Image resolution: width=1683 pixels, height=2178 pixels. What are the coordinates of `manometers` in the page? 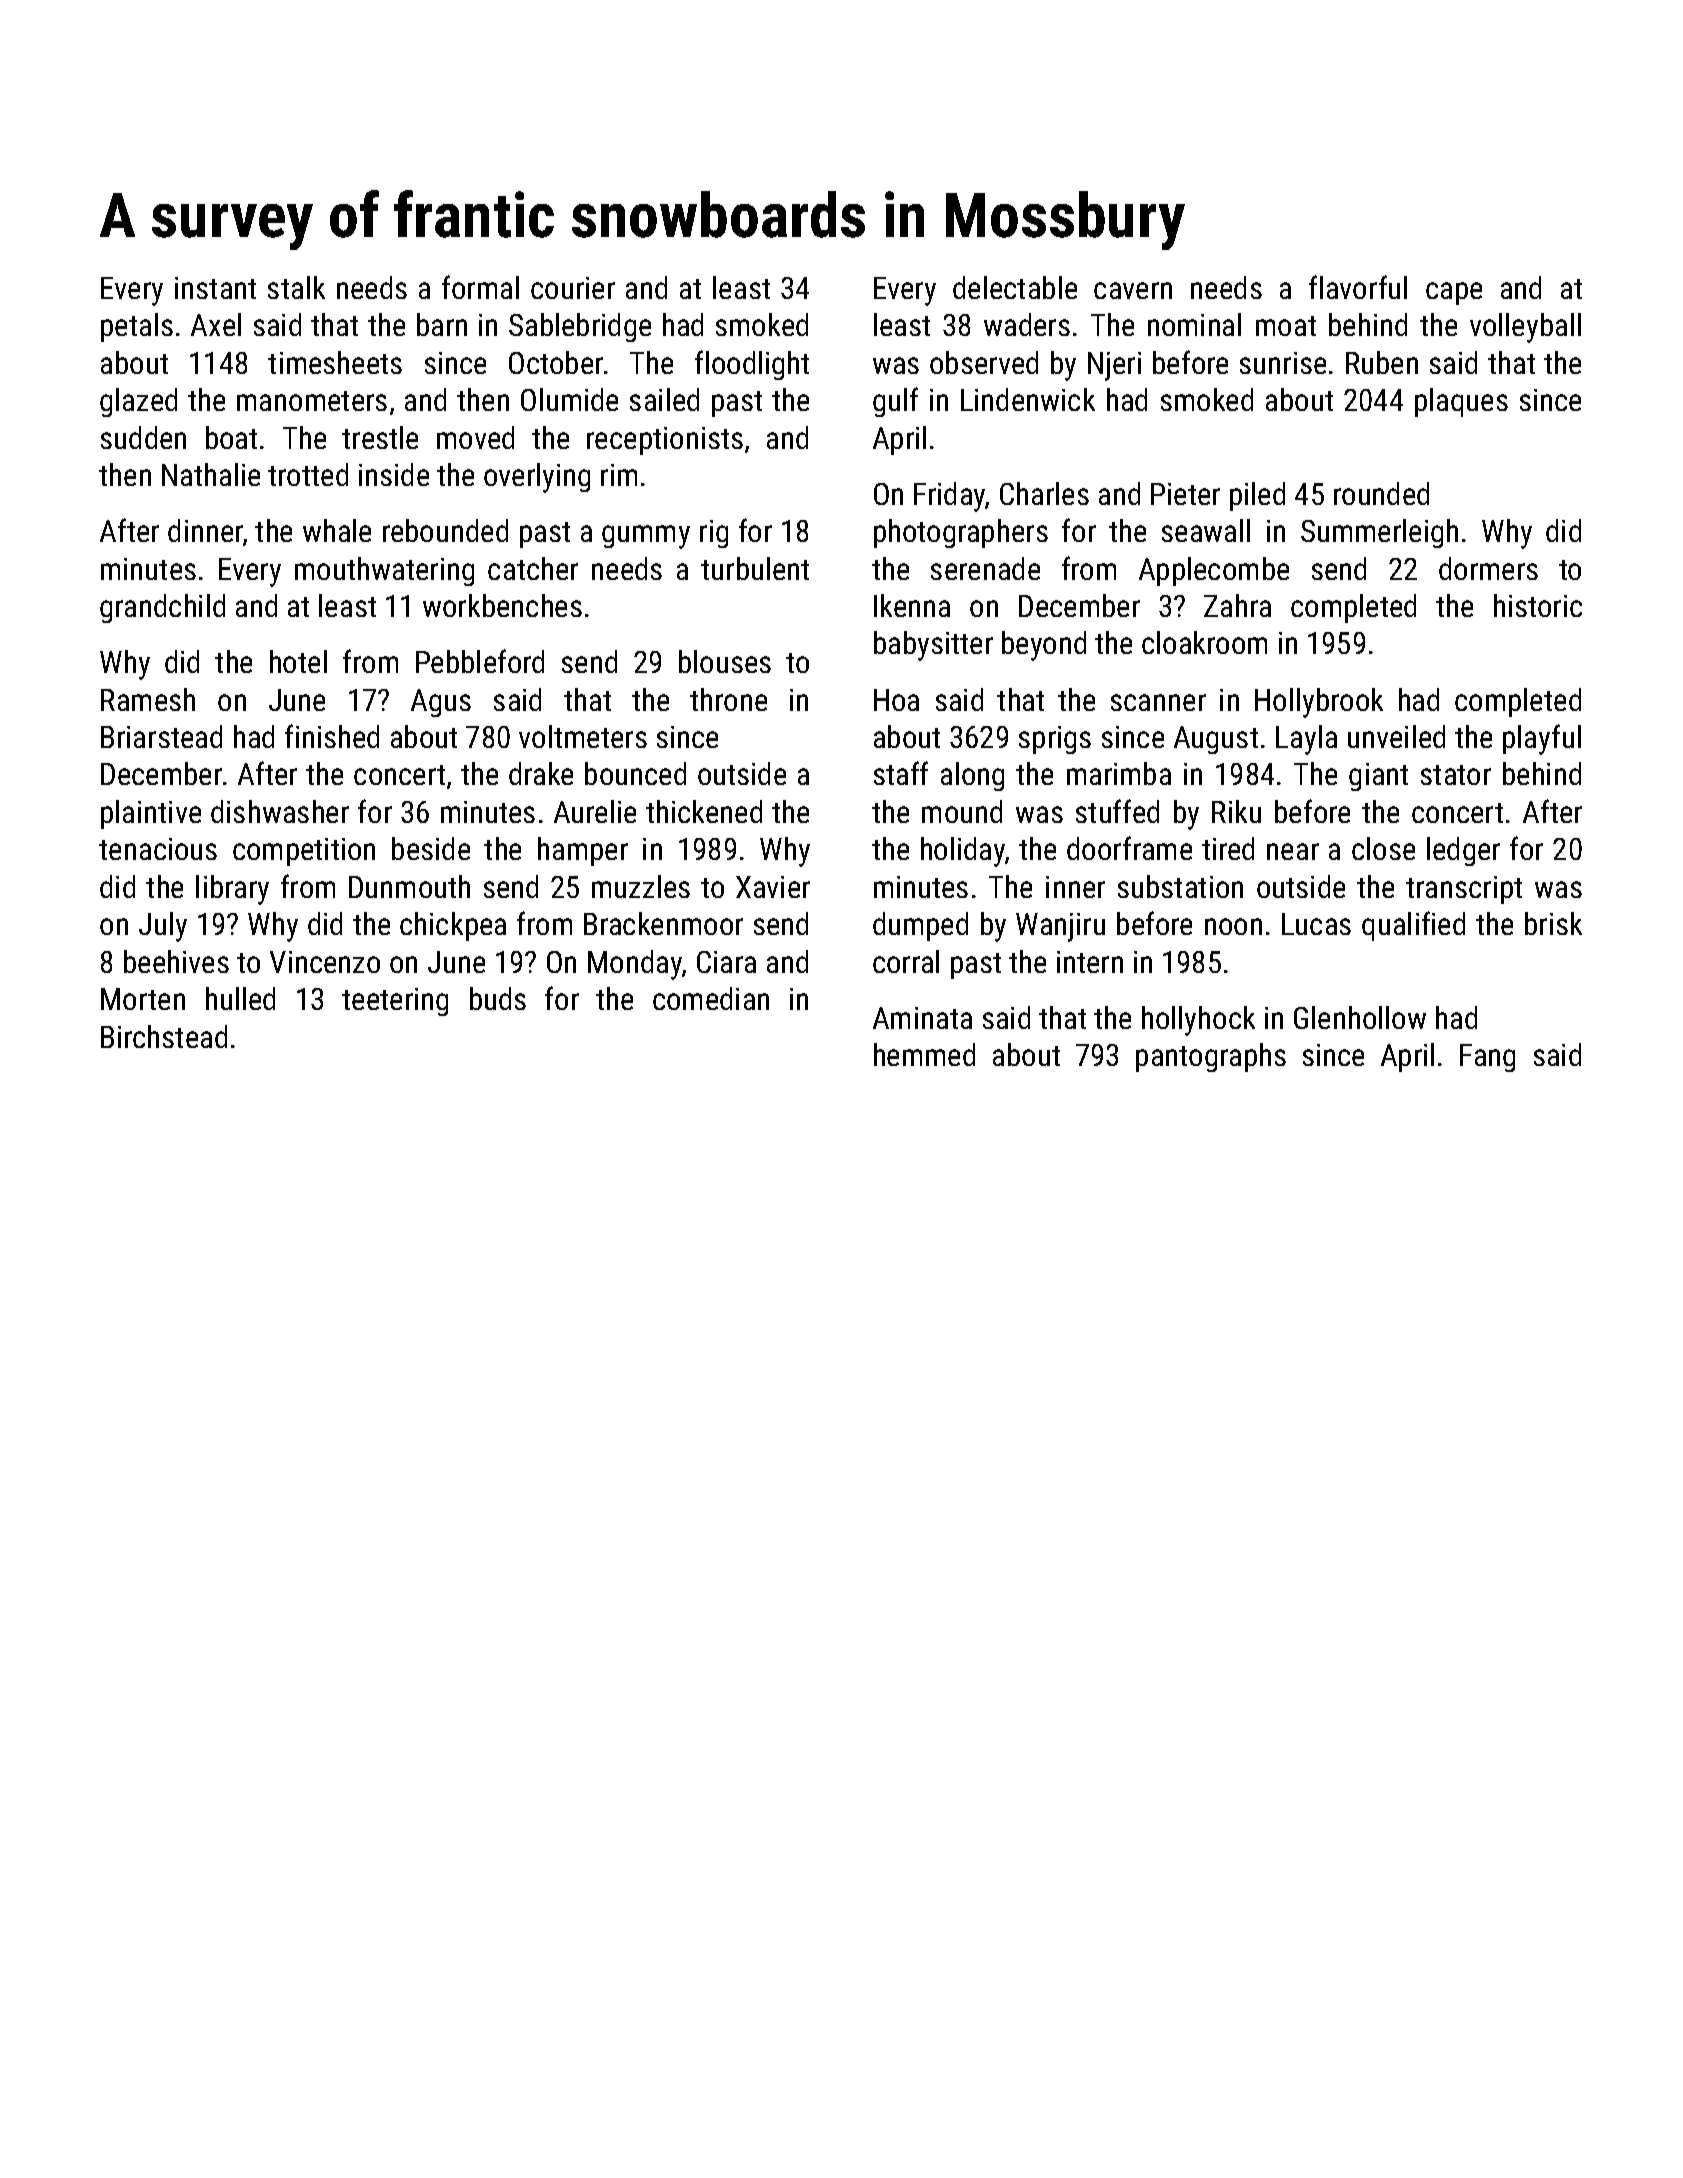 It's located at (312, 401).
